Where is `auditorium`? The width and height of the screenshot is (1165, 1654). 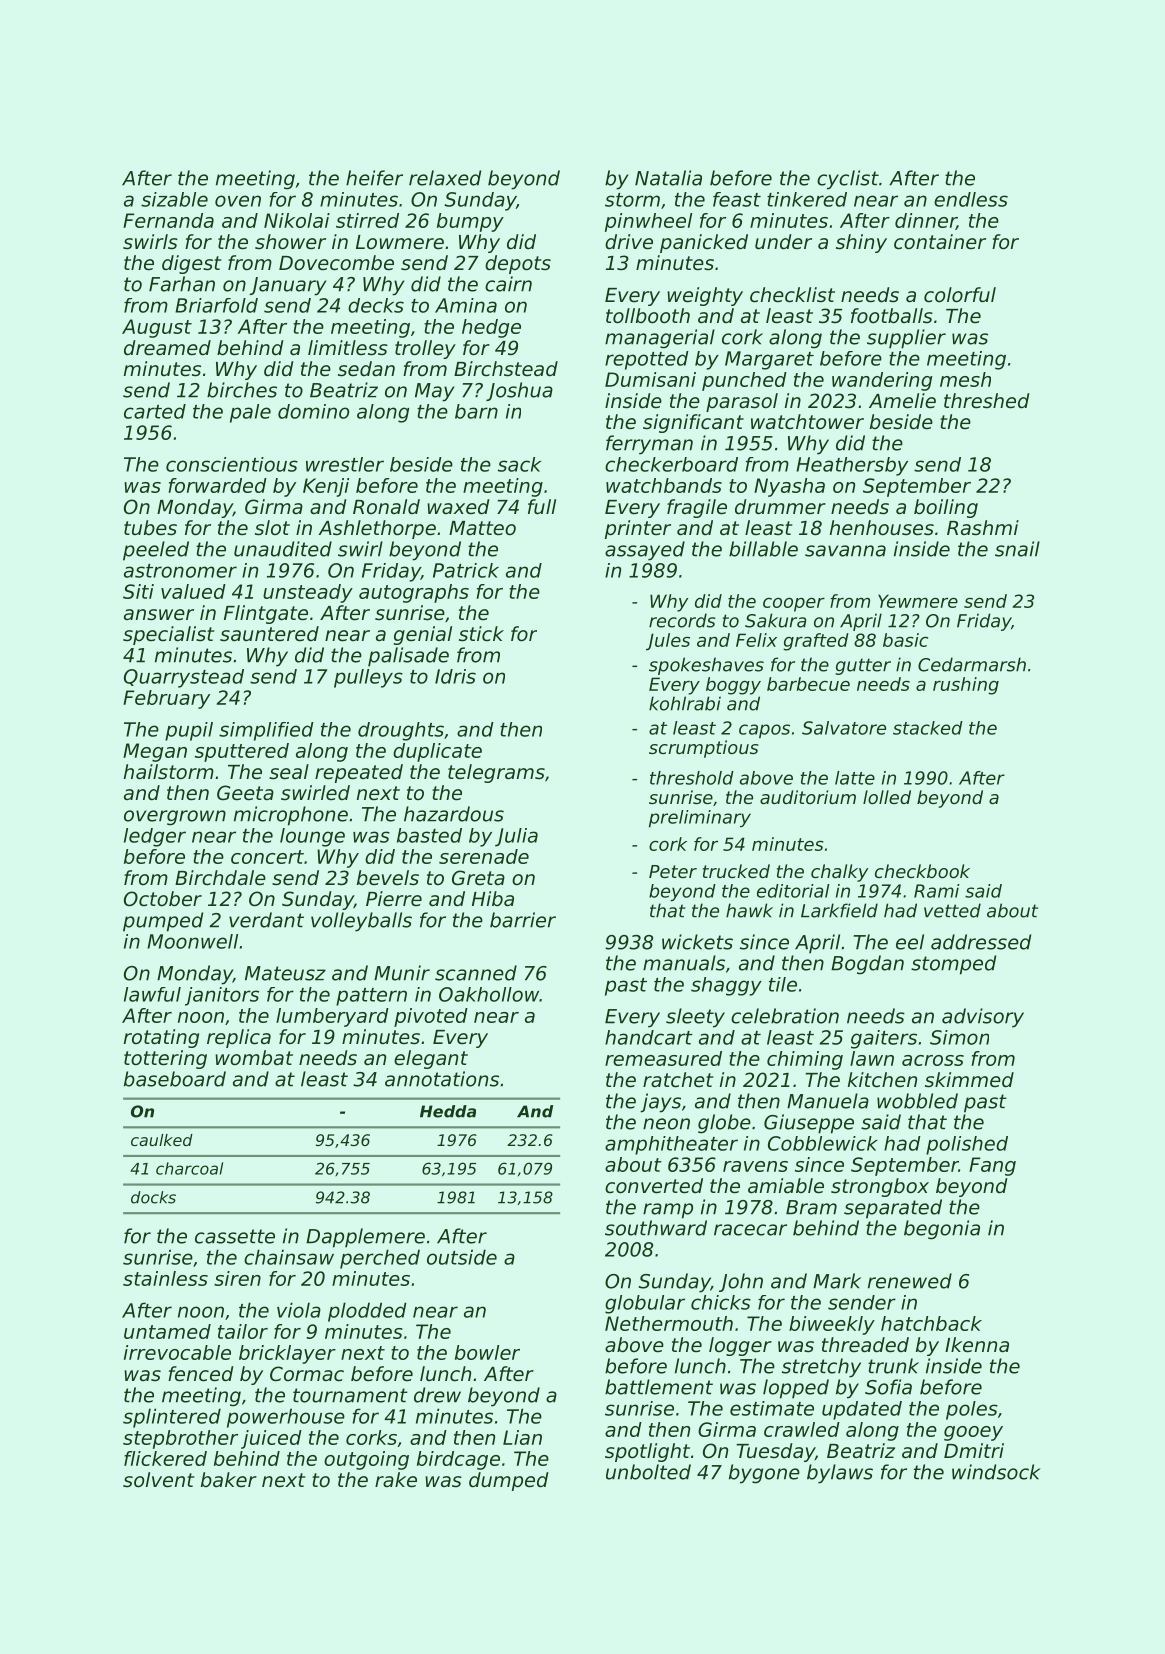
auditorium is located at coordinates (808, 797).
